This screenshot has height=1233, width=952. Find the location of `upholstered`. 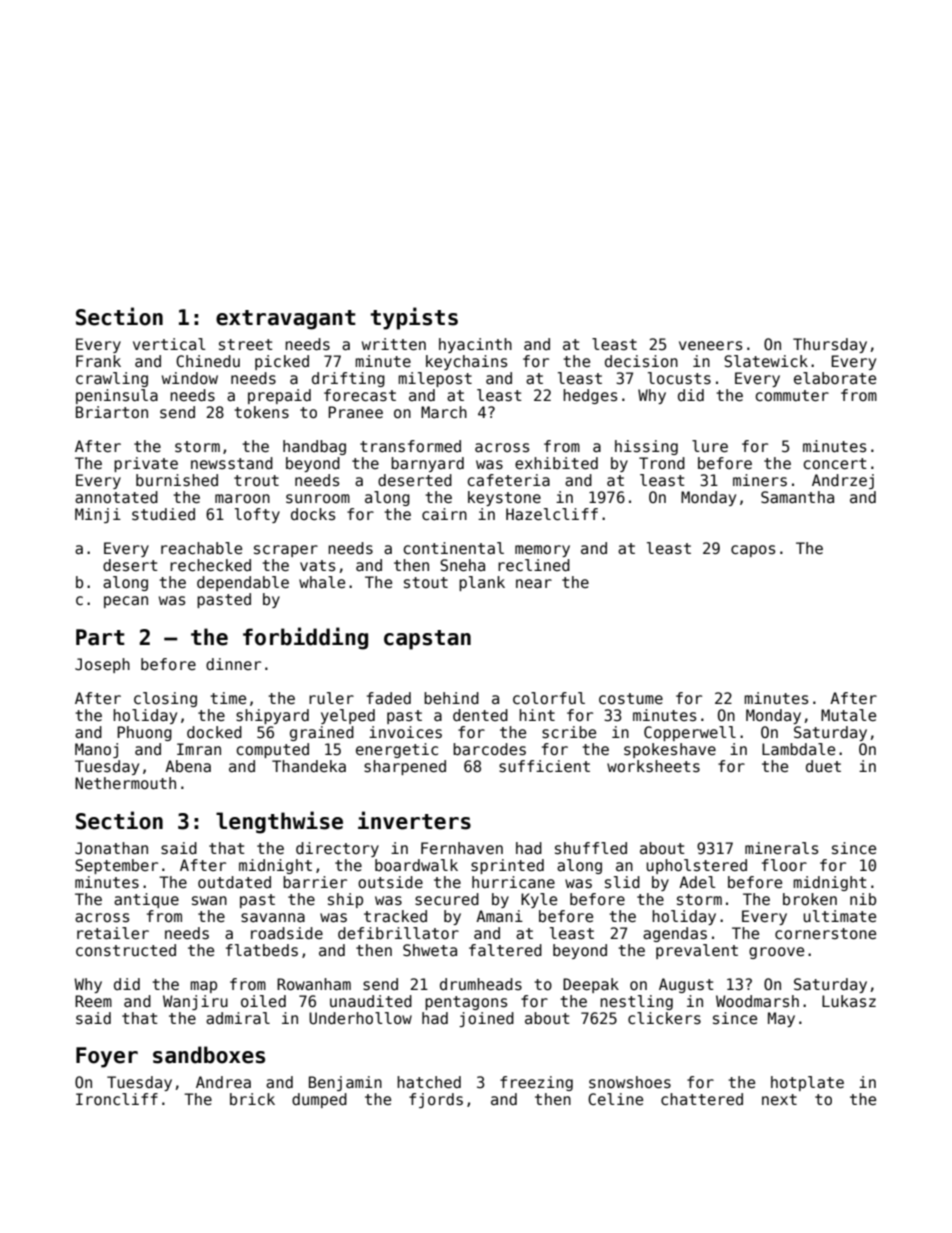

upholstered is located at coordinates (696, 866).
